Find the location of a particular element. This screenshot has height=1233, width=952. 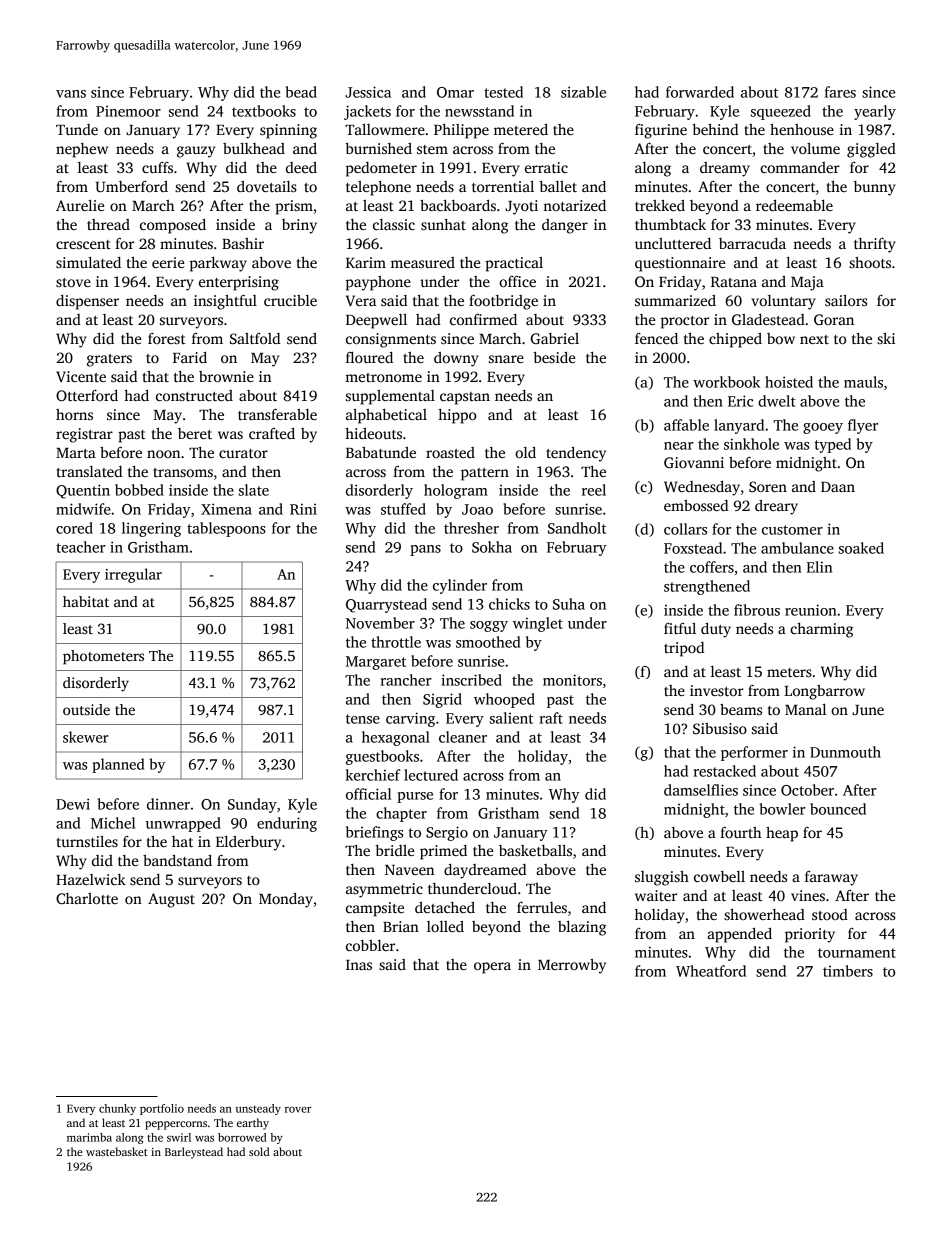

Jessica is located at coordinates (368, 92).
